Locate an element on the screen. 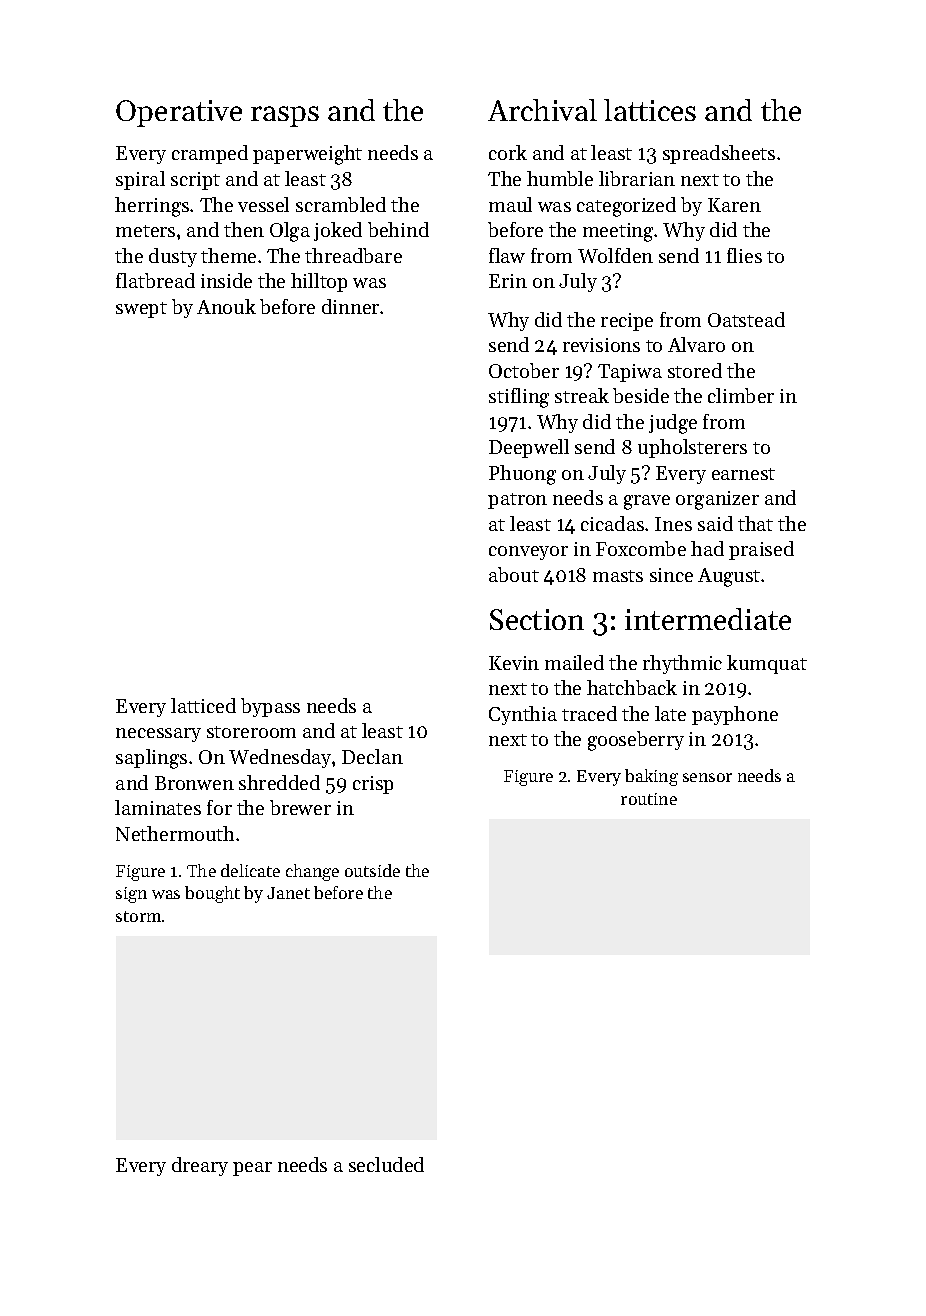 The width and height of the screenshot is (926, 1316). flatbread is located at coordinates (155, 280).
